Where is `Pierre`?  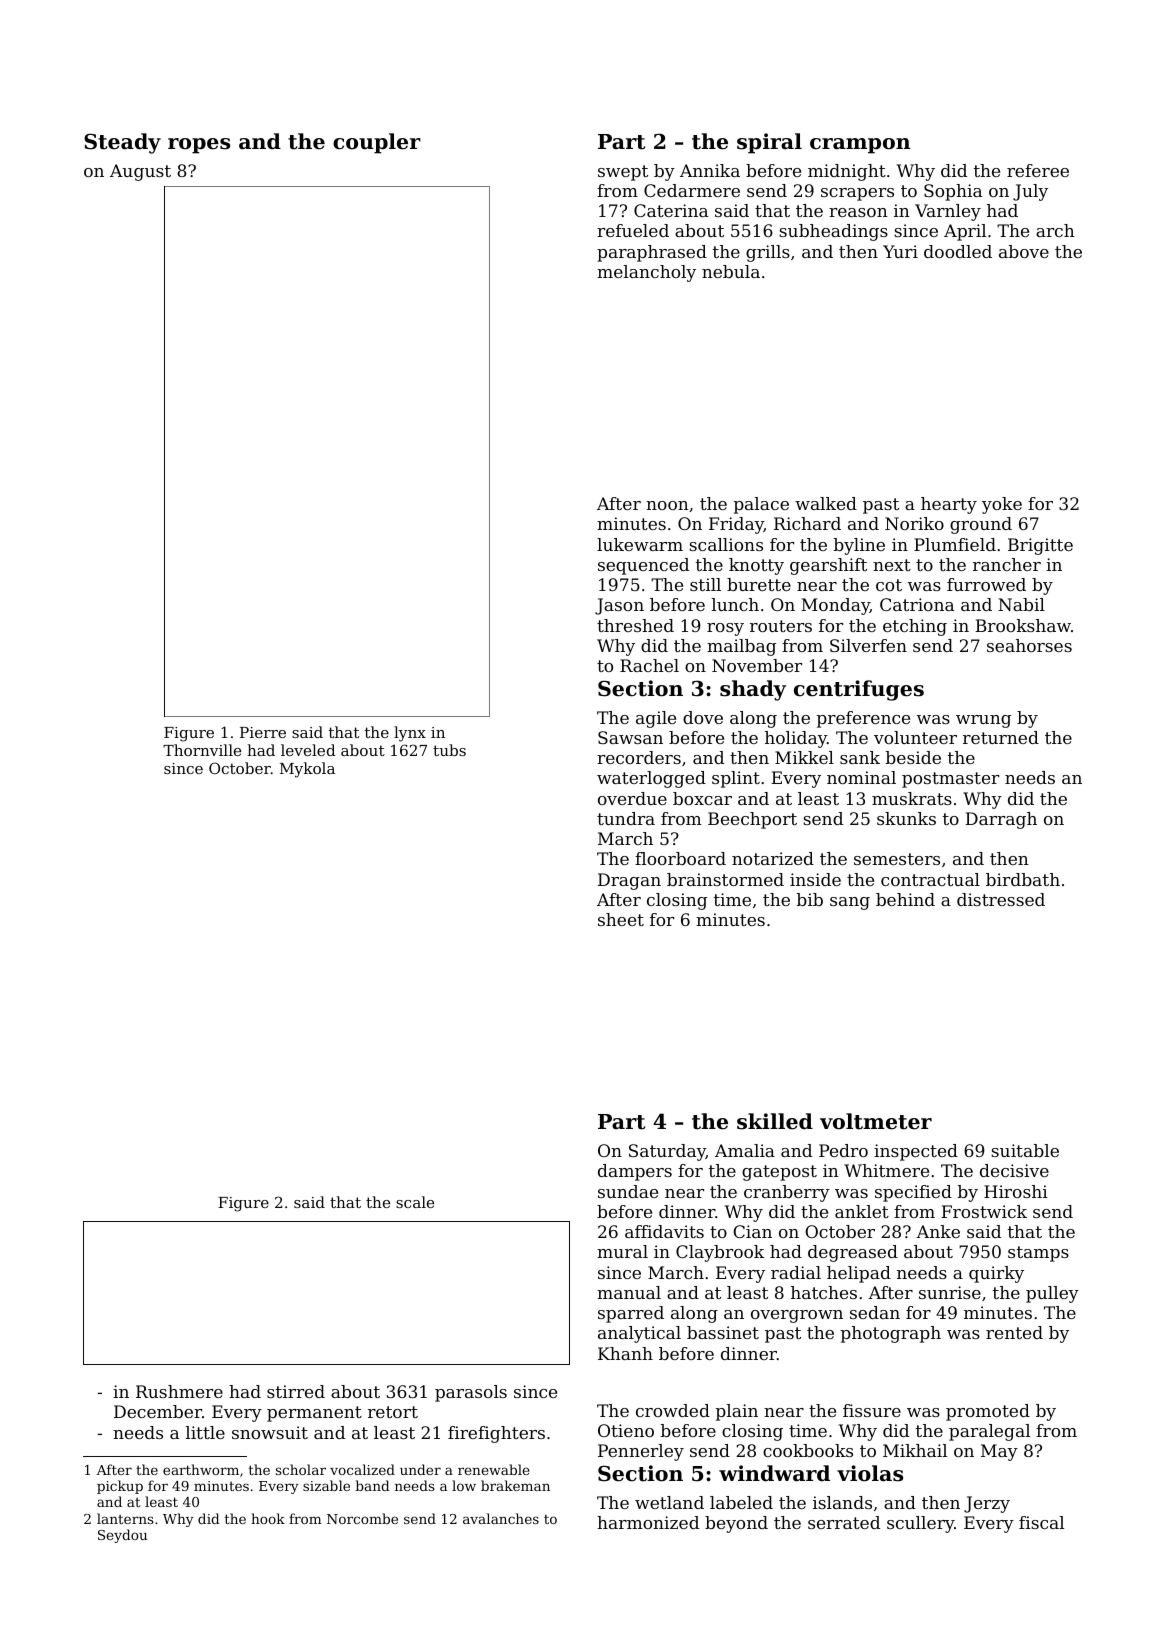 Pierre is located at coordinates (263, 732).
